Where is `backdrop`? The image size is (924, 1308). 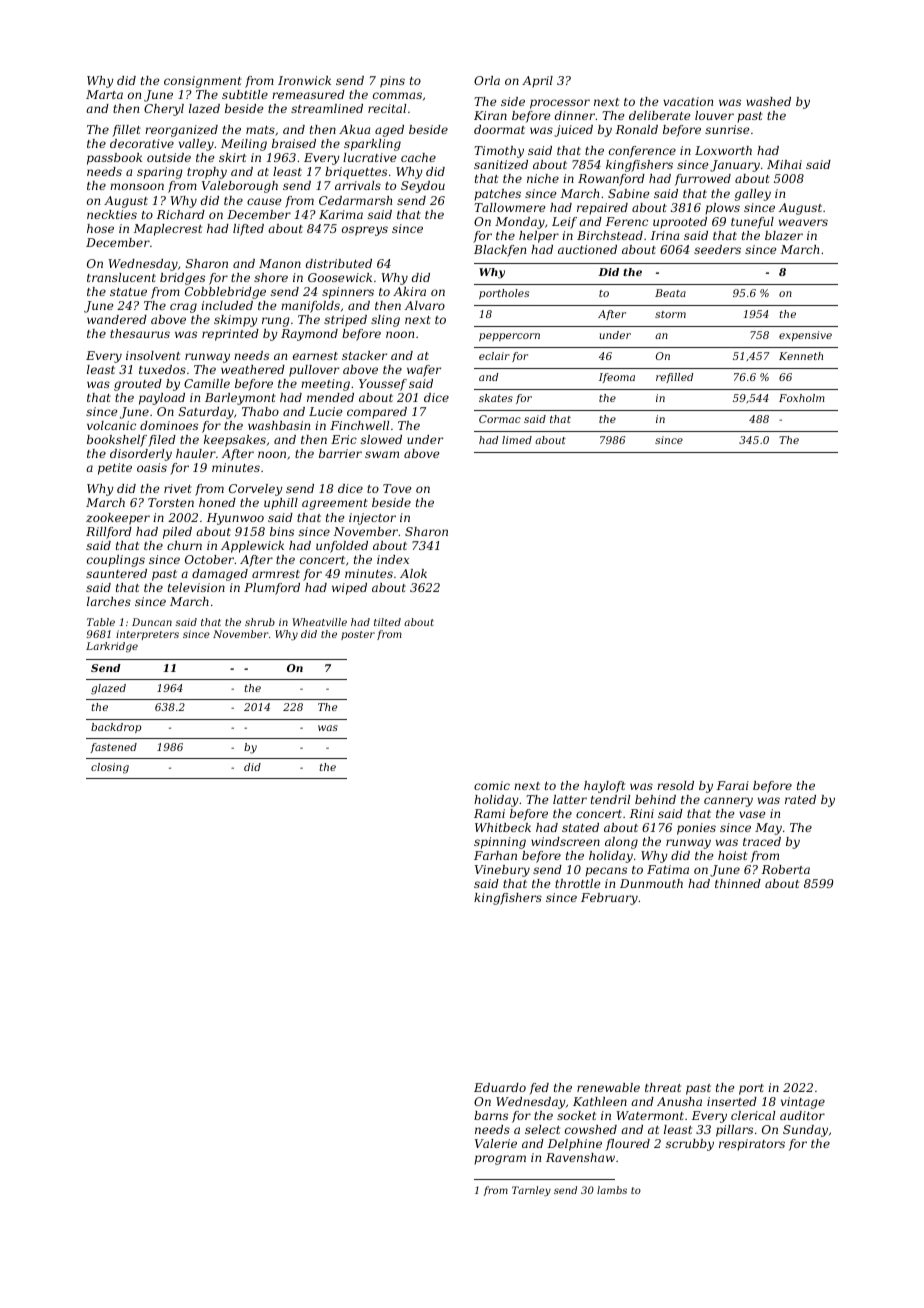
backdrop is located at coordinates (116, 728).
